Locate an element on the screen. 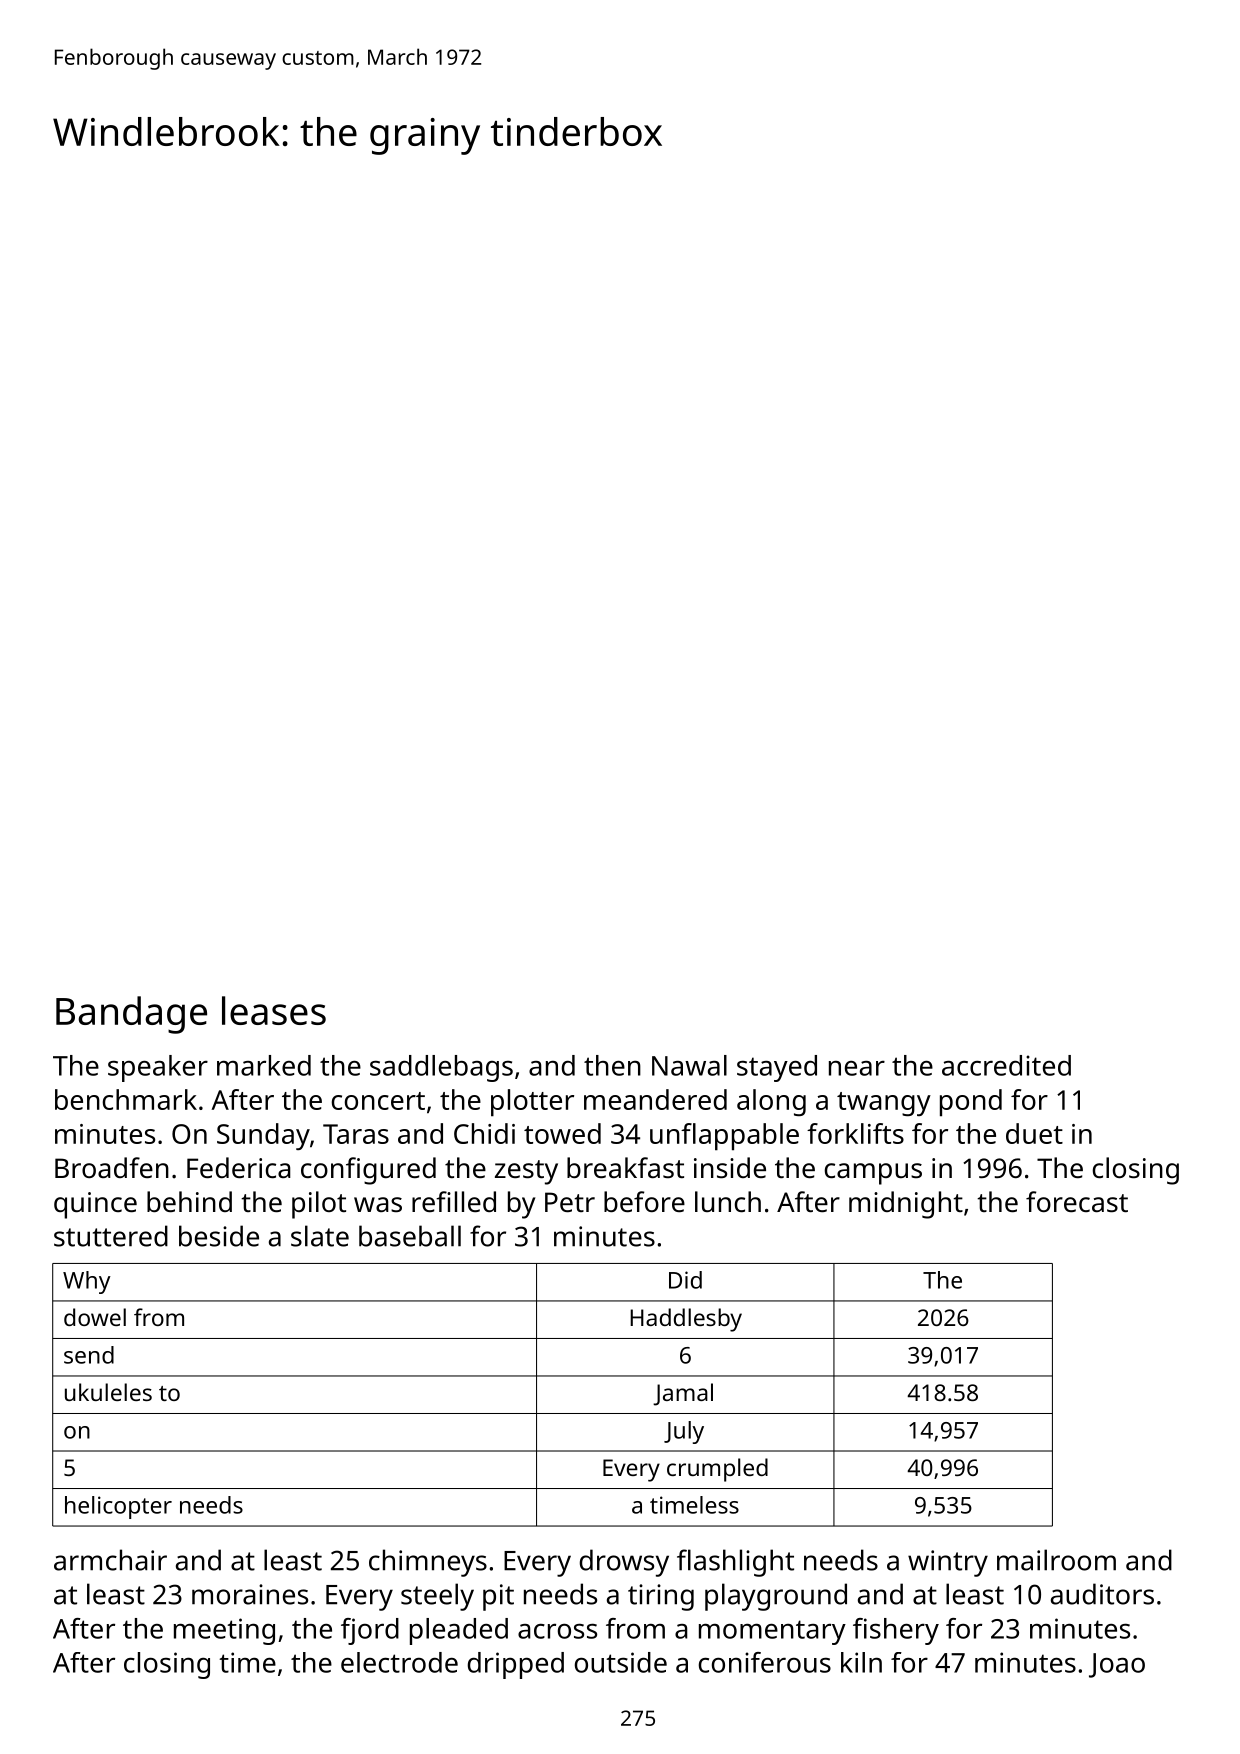  ukuleles is located at coordinates (108, 1392).
